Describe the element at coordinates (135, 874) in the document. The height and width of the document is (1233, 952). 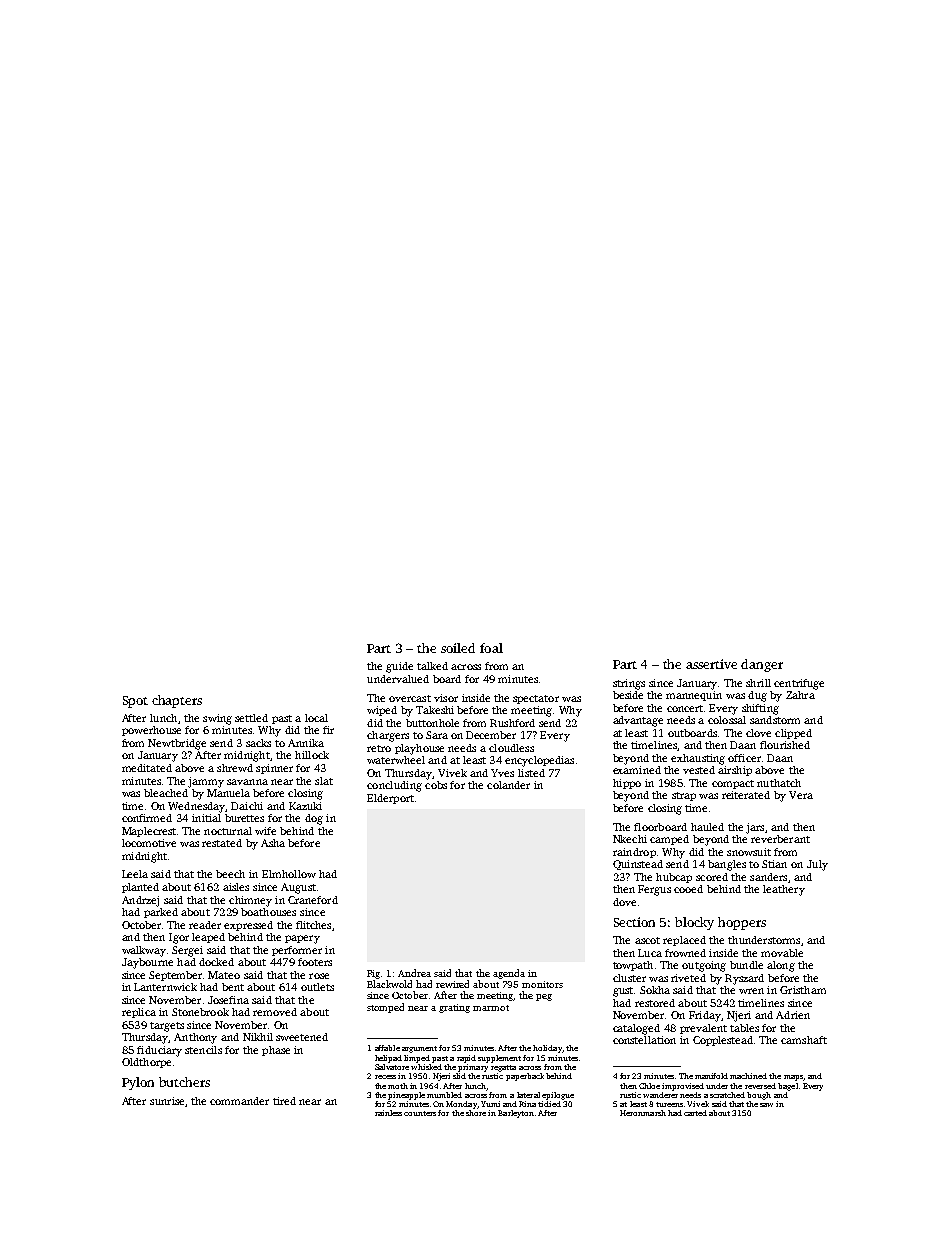
I see `Leela` at that location.
